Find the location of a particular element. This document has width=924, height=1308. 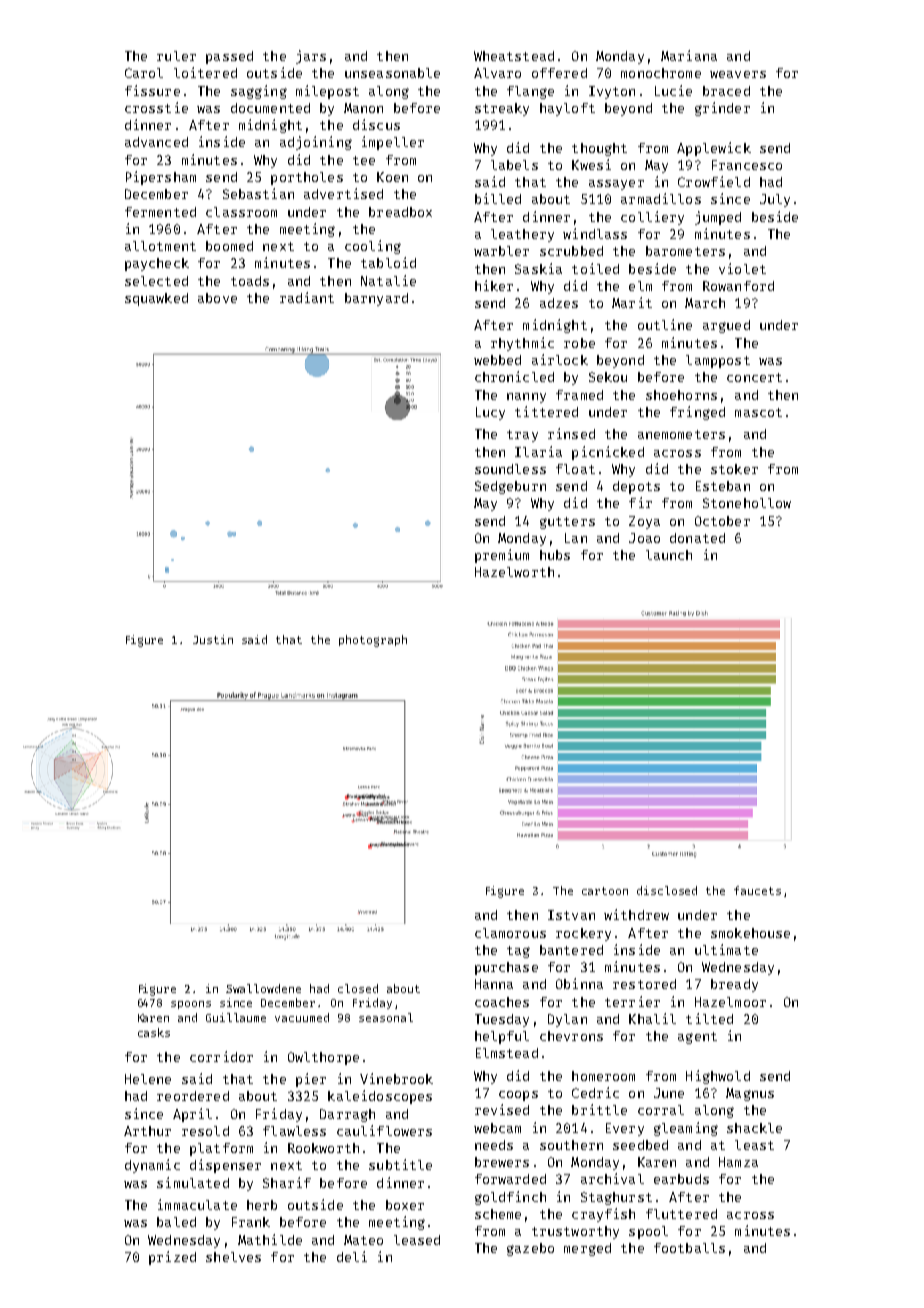

Justin is located at coordinates (213, 639).
